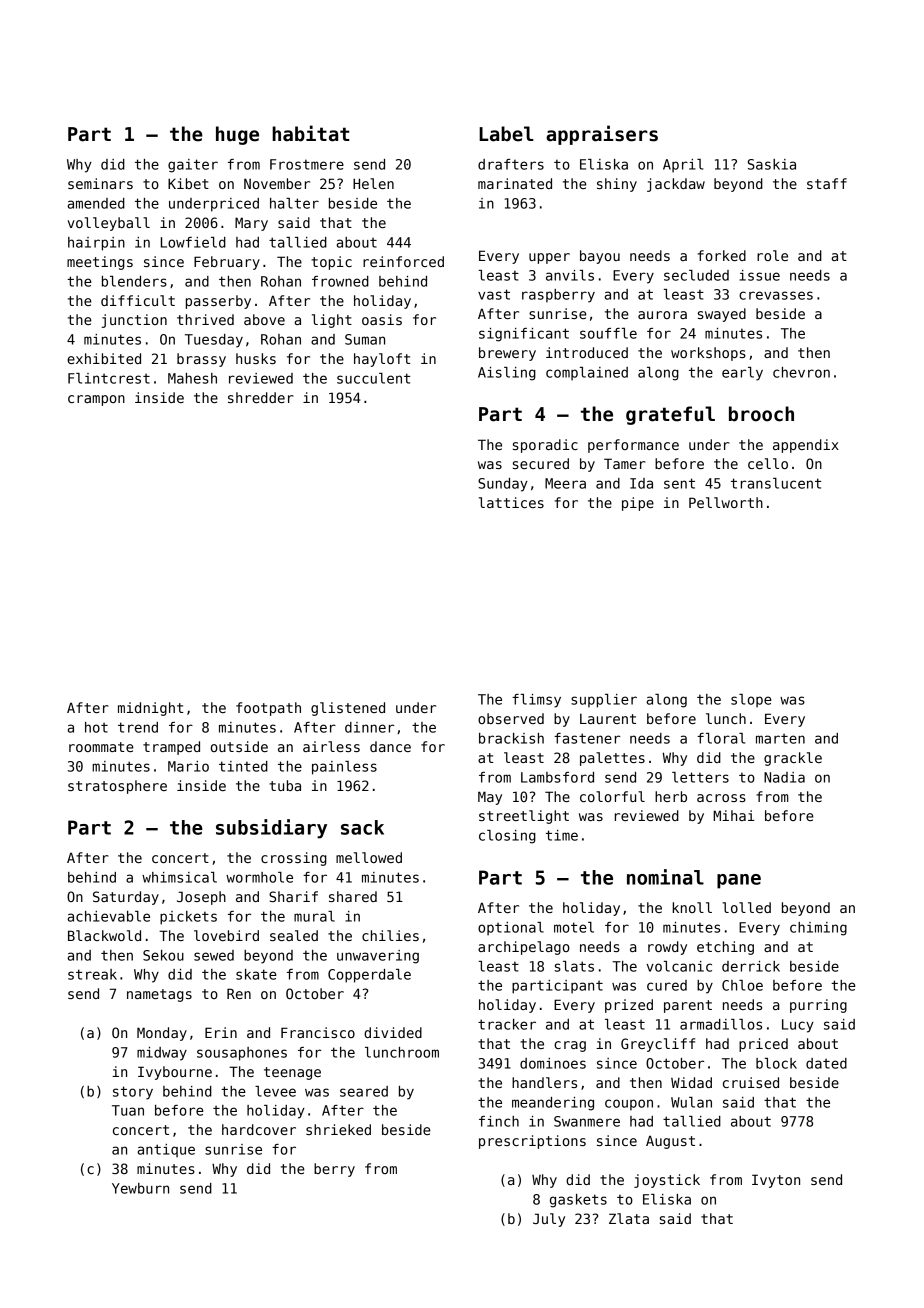  I want to click on reinforced, so click(403, 261).
